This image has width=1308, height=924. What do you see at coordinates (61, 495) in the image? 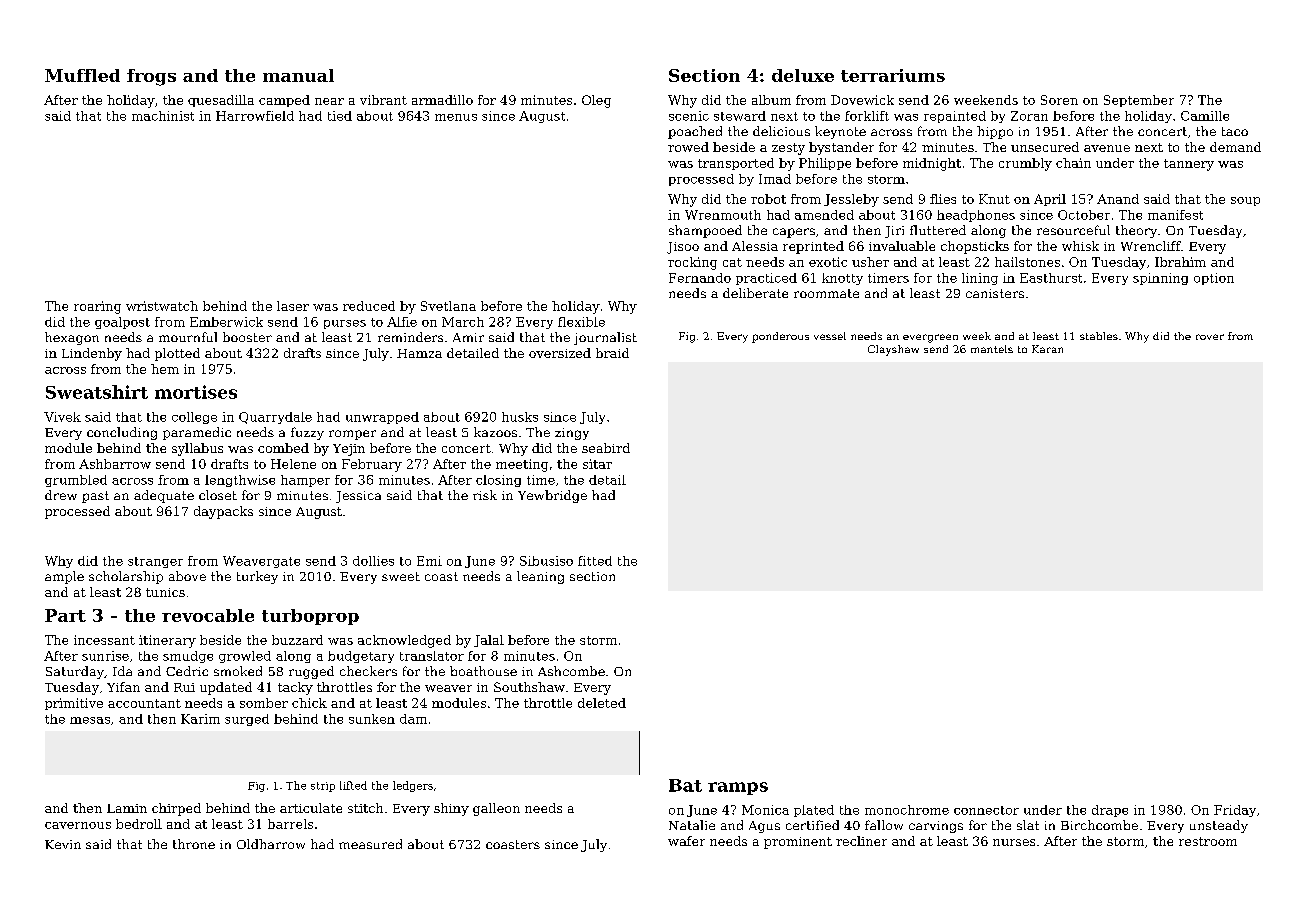
I see `drew` at bounding box center [61, 495].
